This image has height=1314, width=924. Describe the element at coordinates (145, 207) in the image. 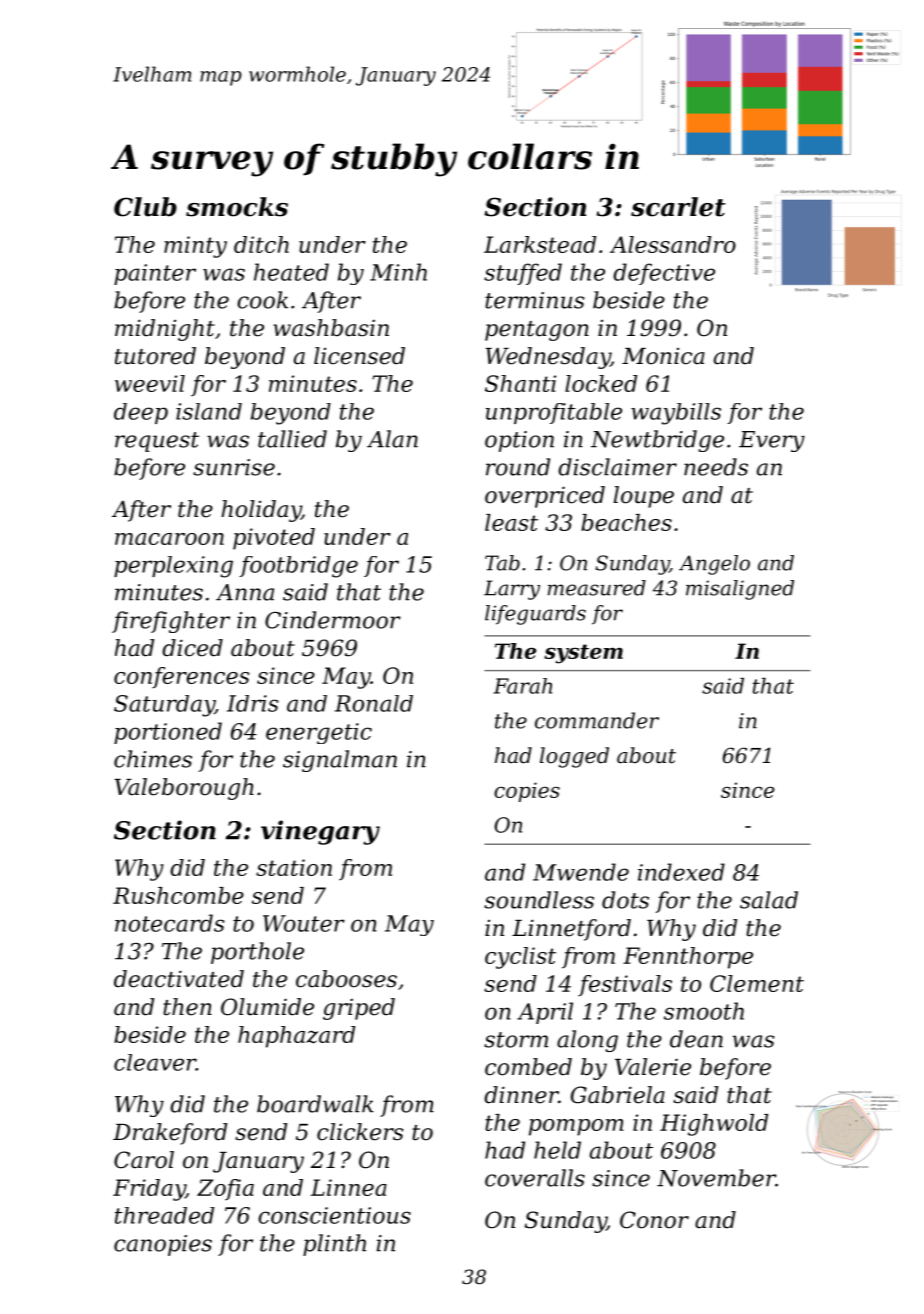

I see `Club` at that location.
